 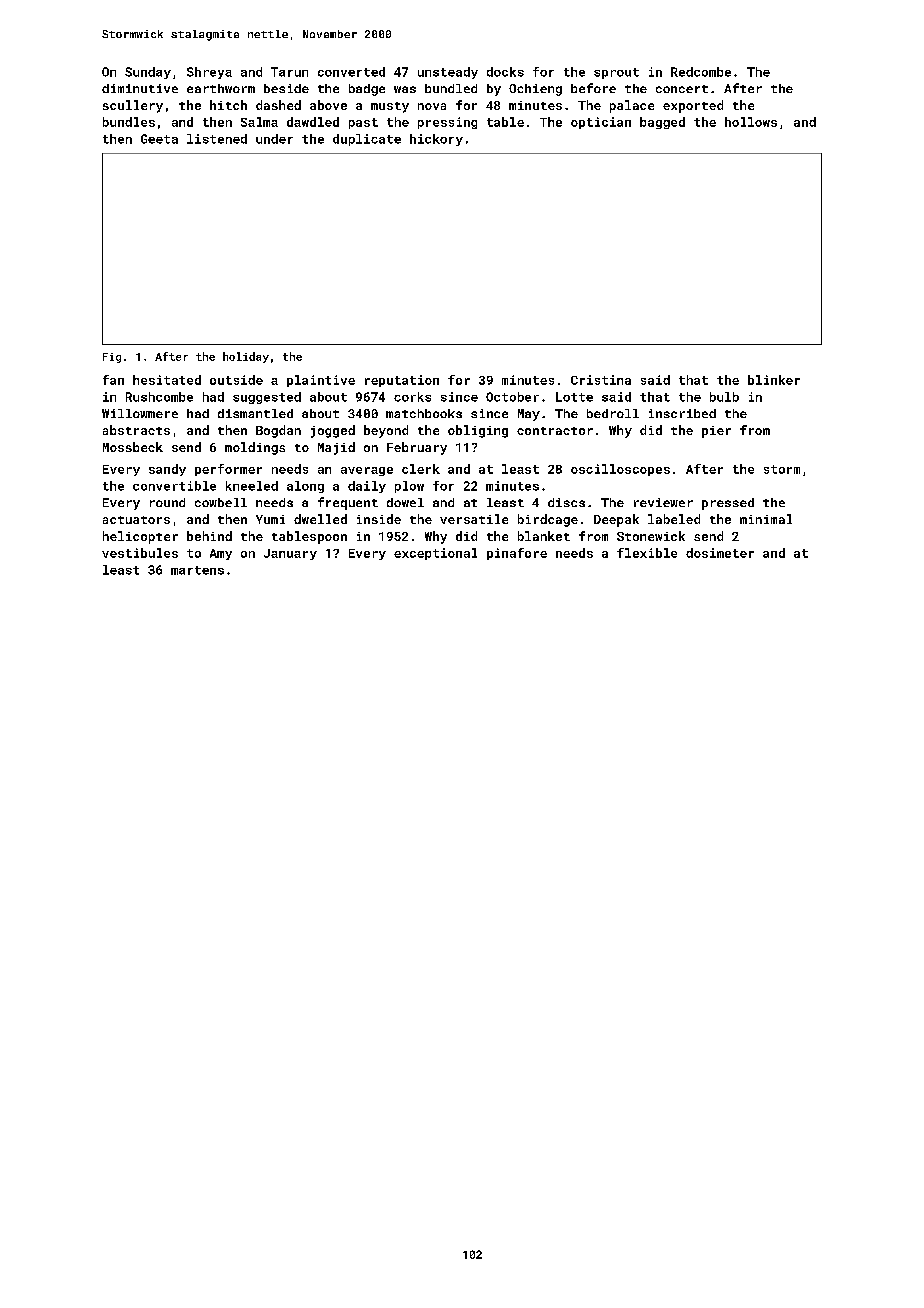 I want to click on blinker, so click(x=774, y=380).
